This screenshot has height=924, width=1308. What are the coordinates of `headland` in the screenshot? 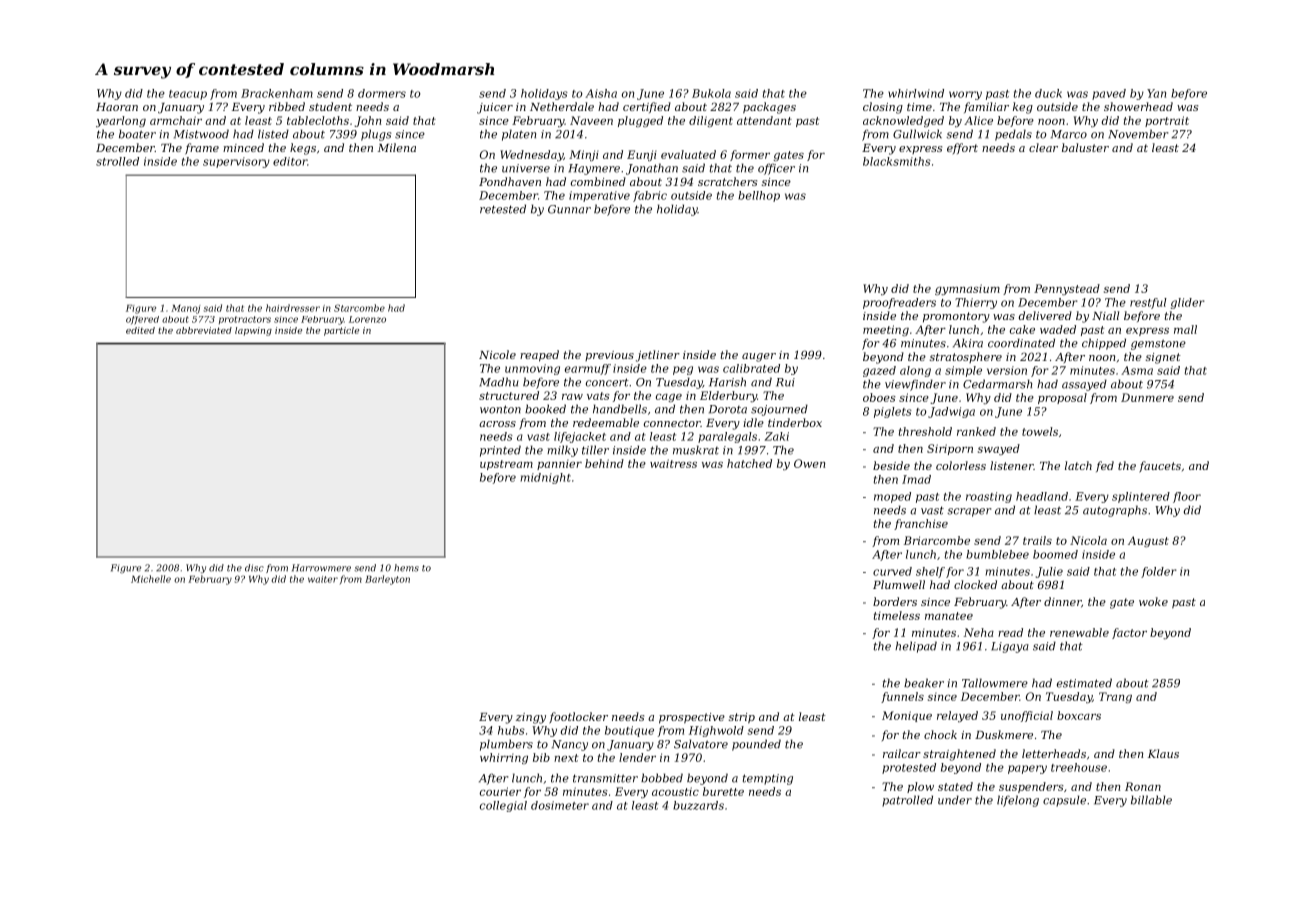 It's located at (1042, 496).
